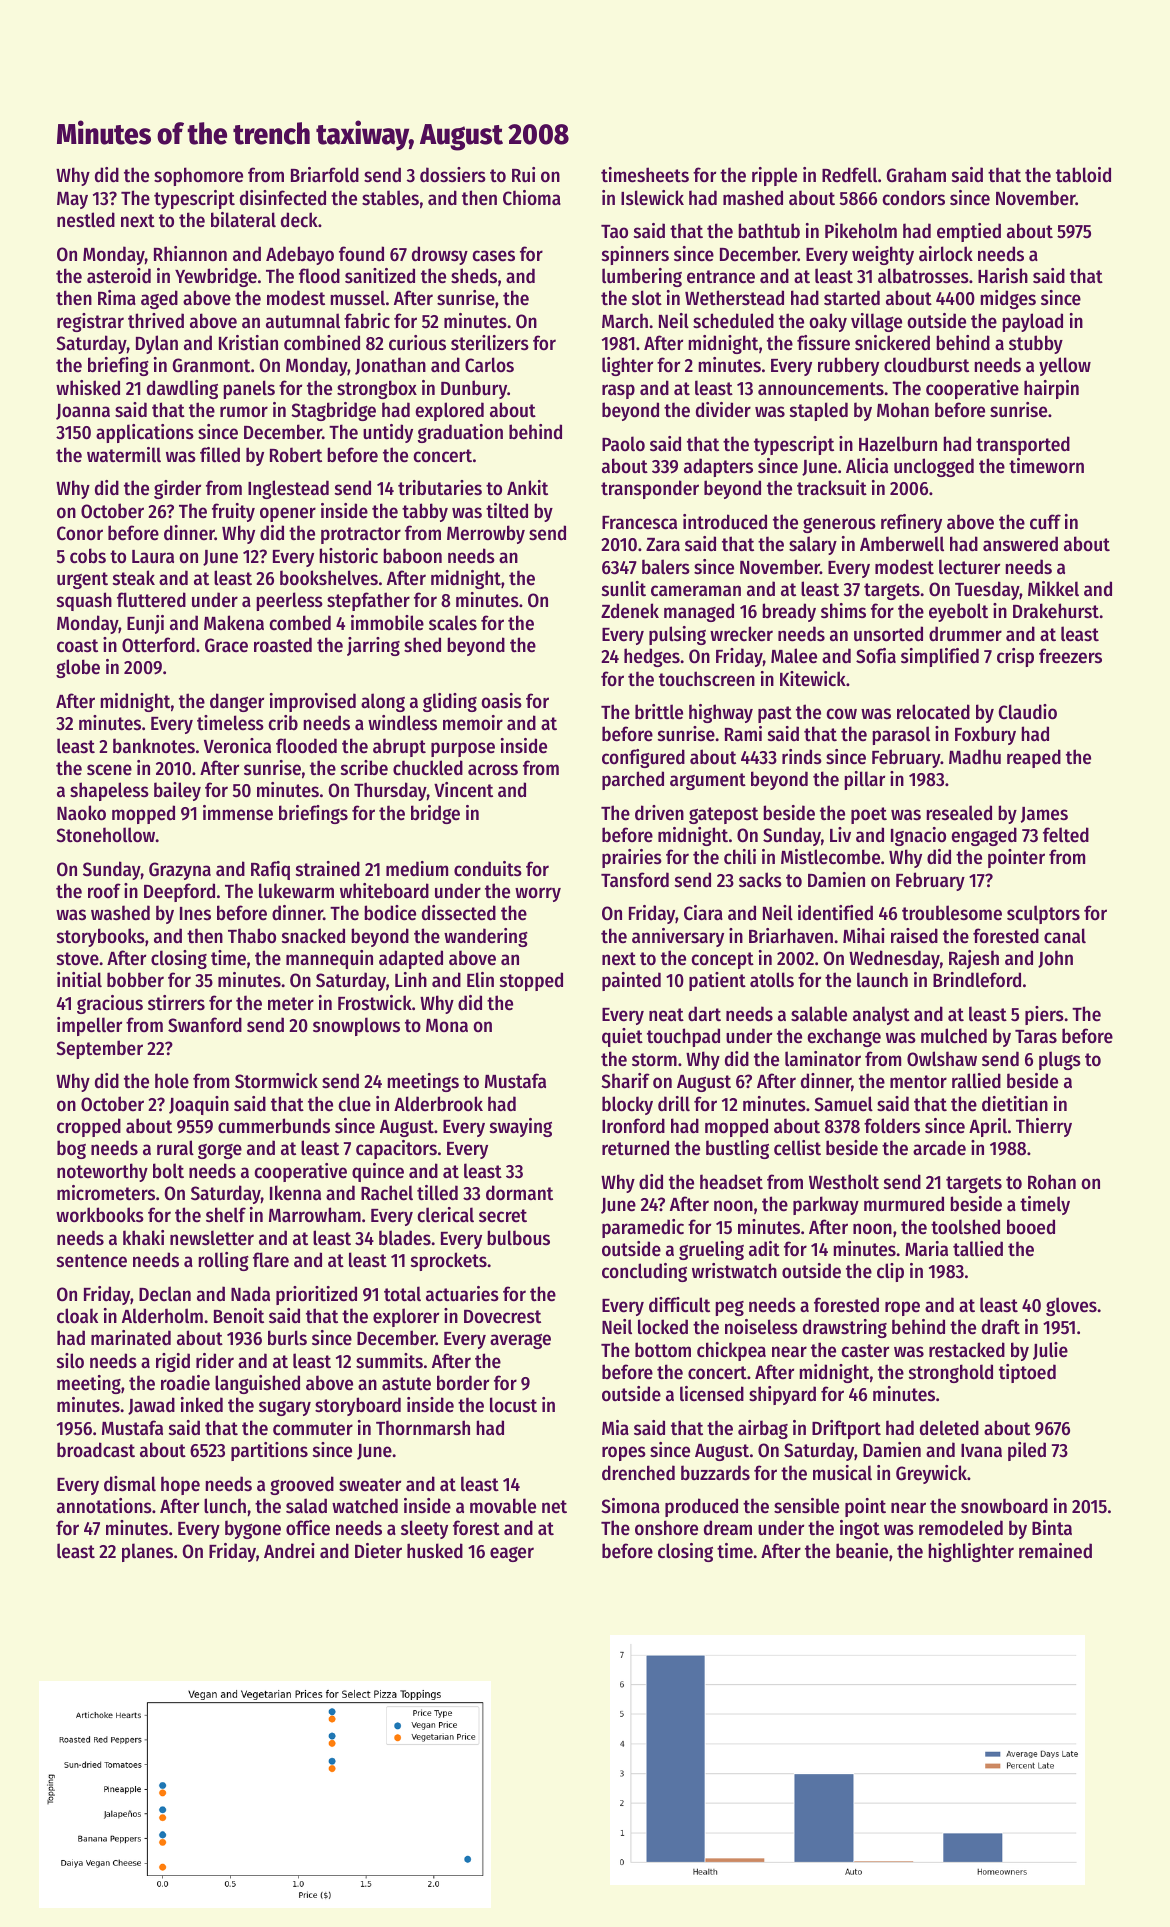  I want to click on strongbox, so click(377, 389).
